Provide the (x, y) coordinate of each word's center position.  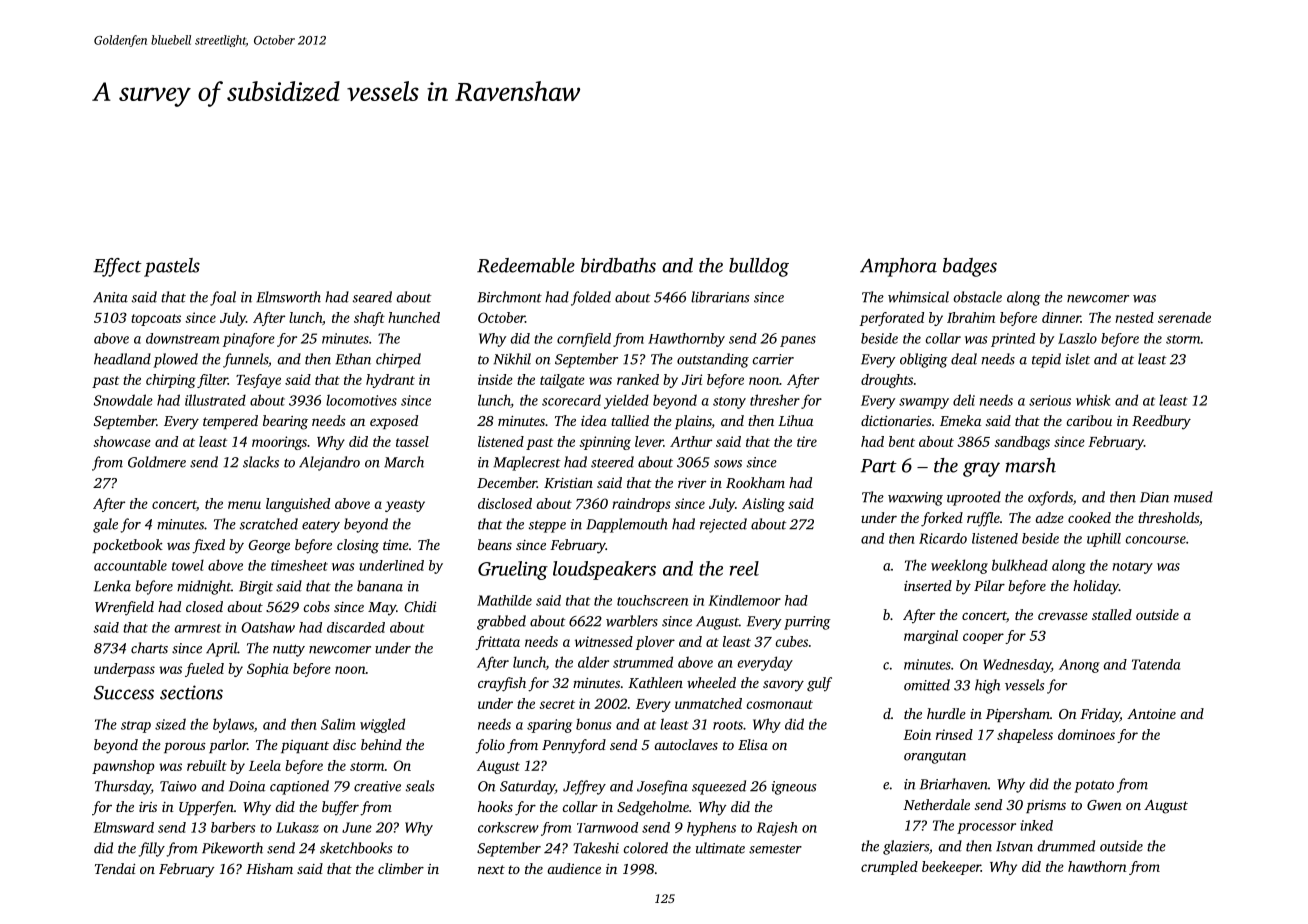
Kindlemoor (745, 600)
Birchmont (509, 297)
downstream (182, 338)
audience (574, 868)
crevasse (1063, 616)
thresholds (1168, 517)
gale (105, 525)
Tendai (115, 868)
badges (970, 267)
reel (744, 568)
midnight (204, 587)
